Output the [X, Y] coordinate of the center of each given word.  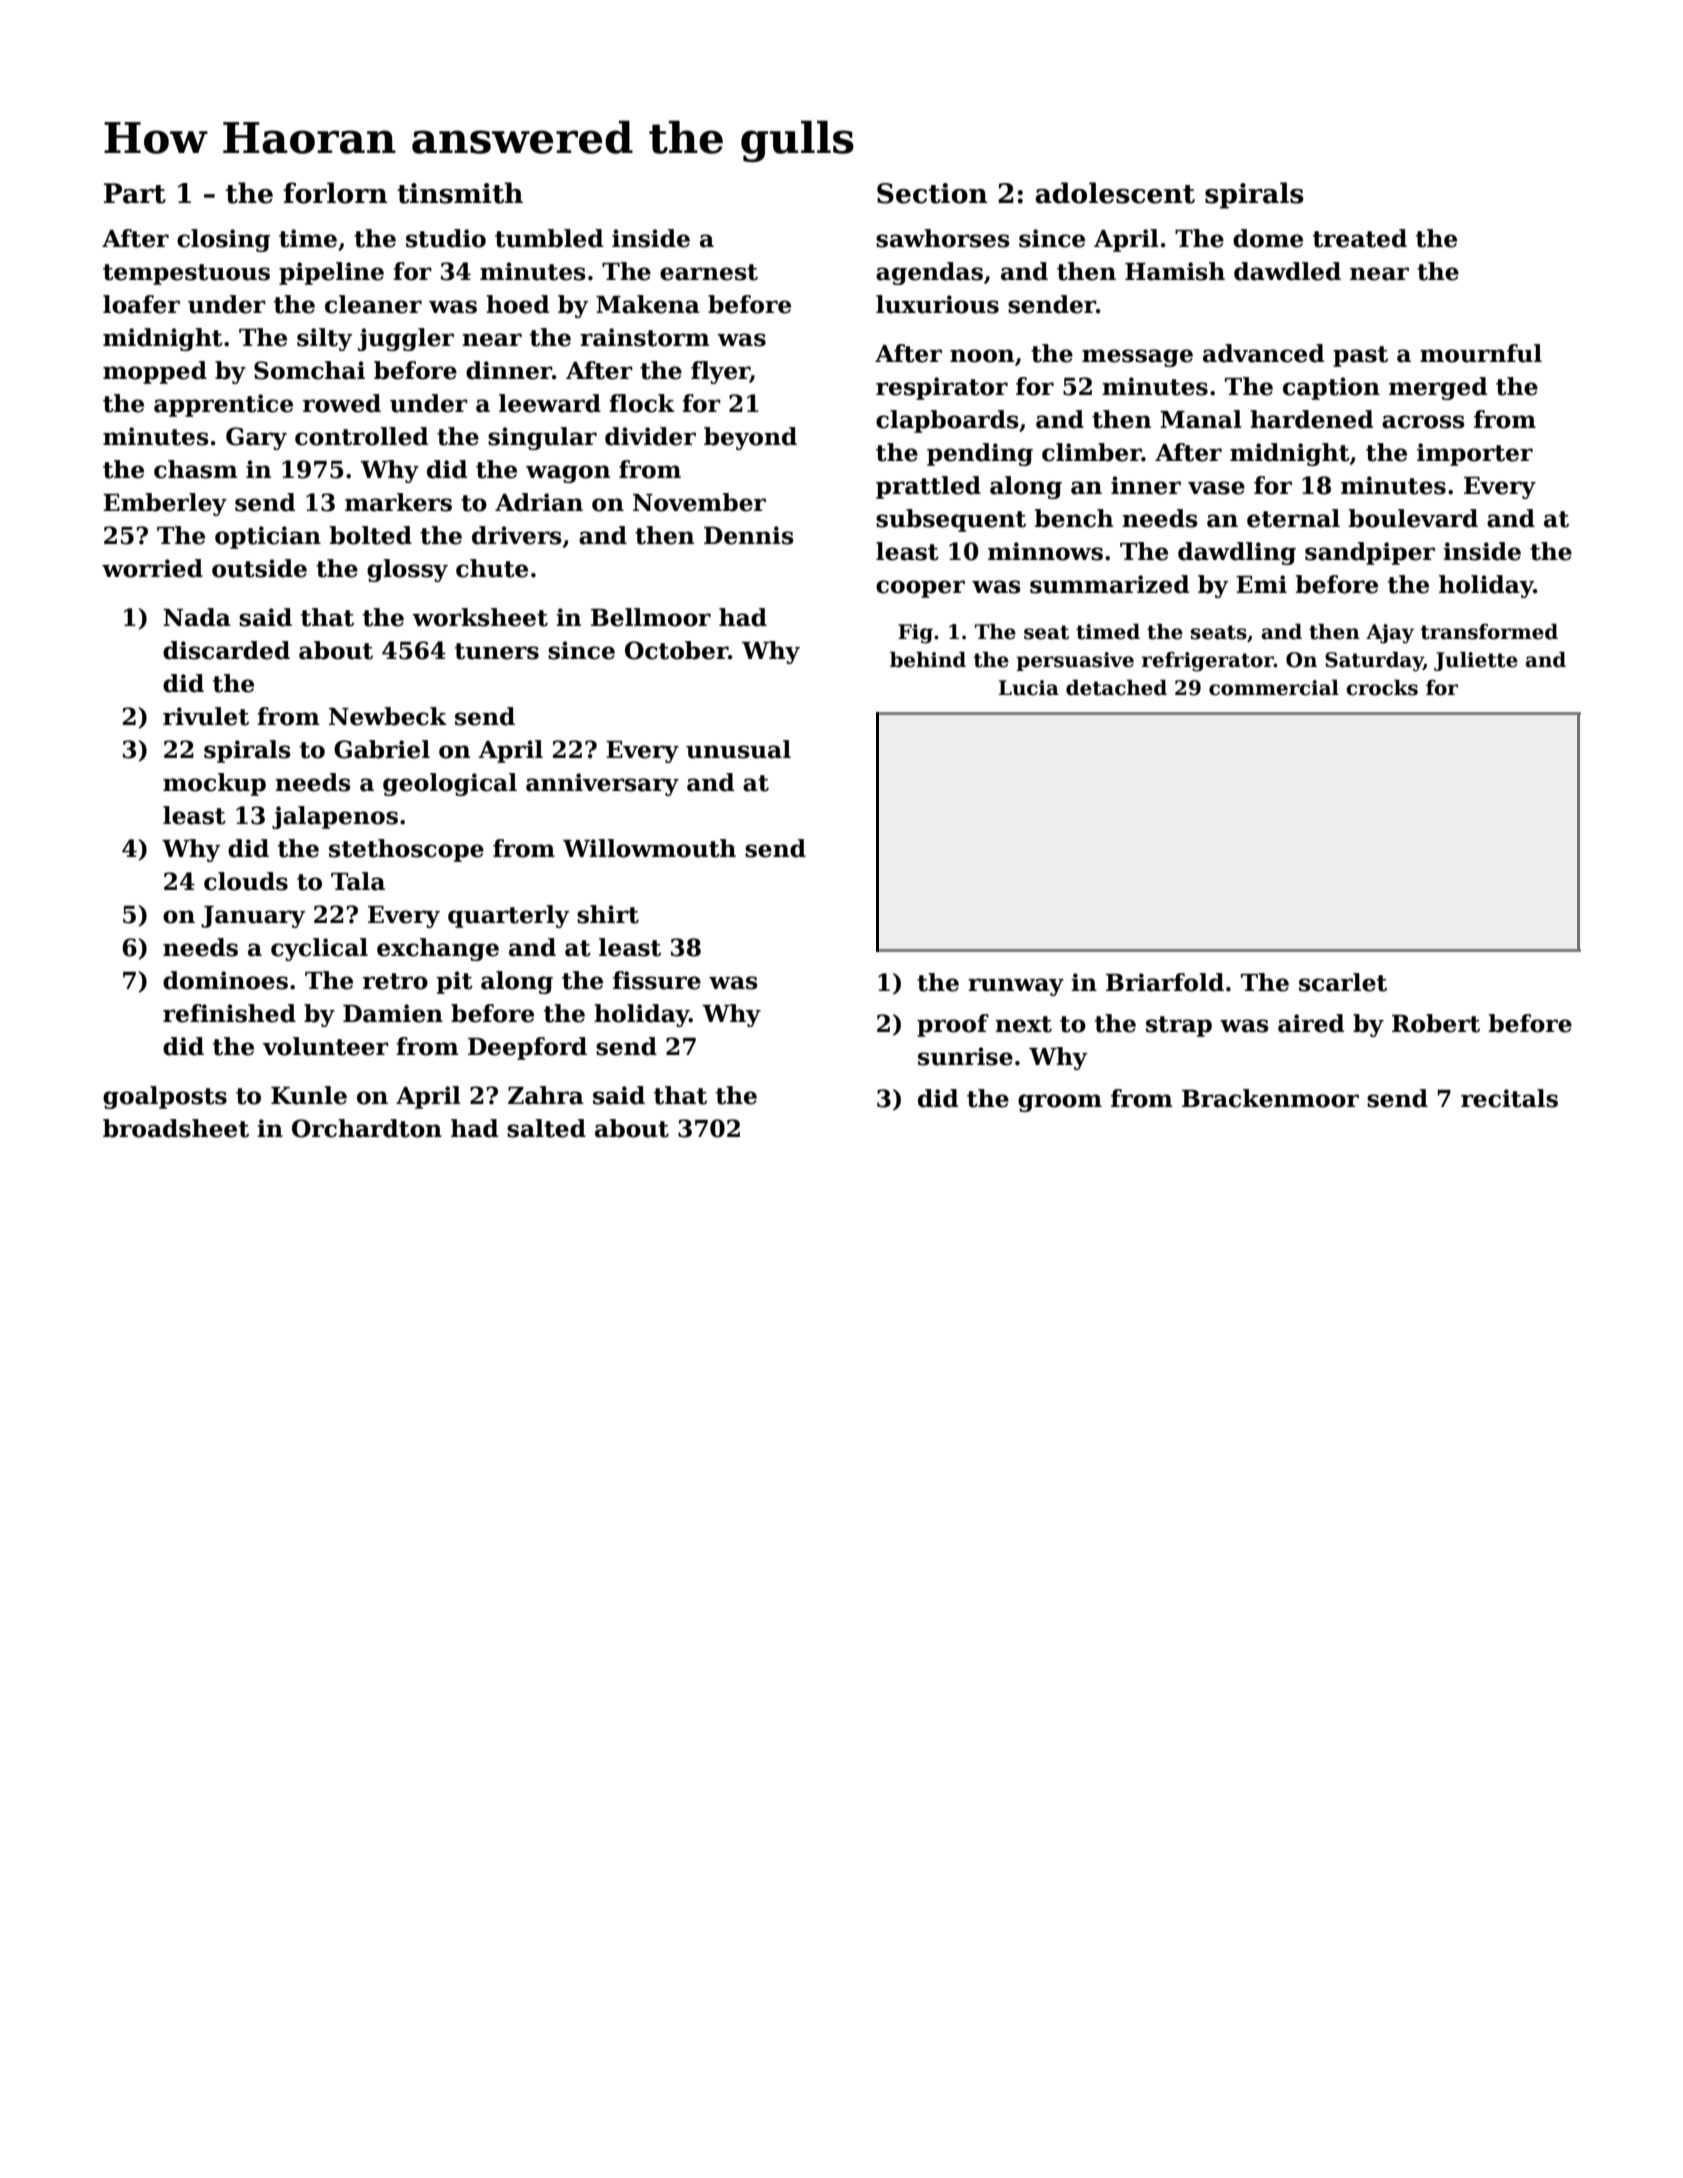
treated [1360, 238]
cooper [920, 589]
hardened [1311, 419]
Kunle [309, 1095]
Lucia [1029, 688]
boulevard [1413, 518]
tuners [497, 651]
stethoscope [406, 850]
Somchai [309, 370]
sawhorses [943, 238]
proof [953, 1025]
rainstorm [645, 337]
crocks [1382, 688]
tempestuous [186, 274]
